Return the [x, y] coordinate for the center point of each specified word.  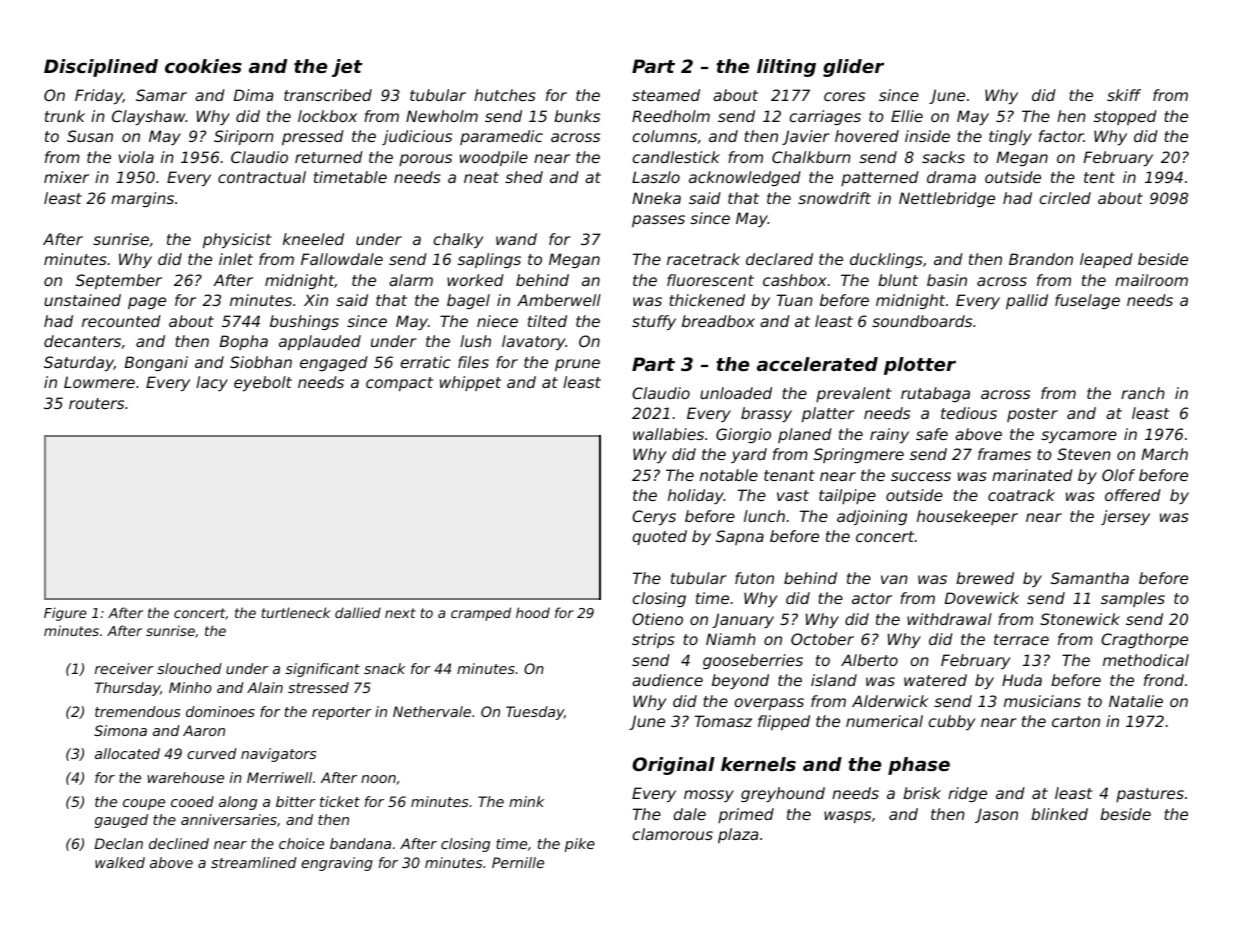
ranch [1143, 393]
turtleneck [296, 612]
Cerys [654, 517]
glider [853, 68]
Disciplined [101, 68]
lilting [786, 68]
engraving [337, 864]
